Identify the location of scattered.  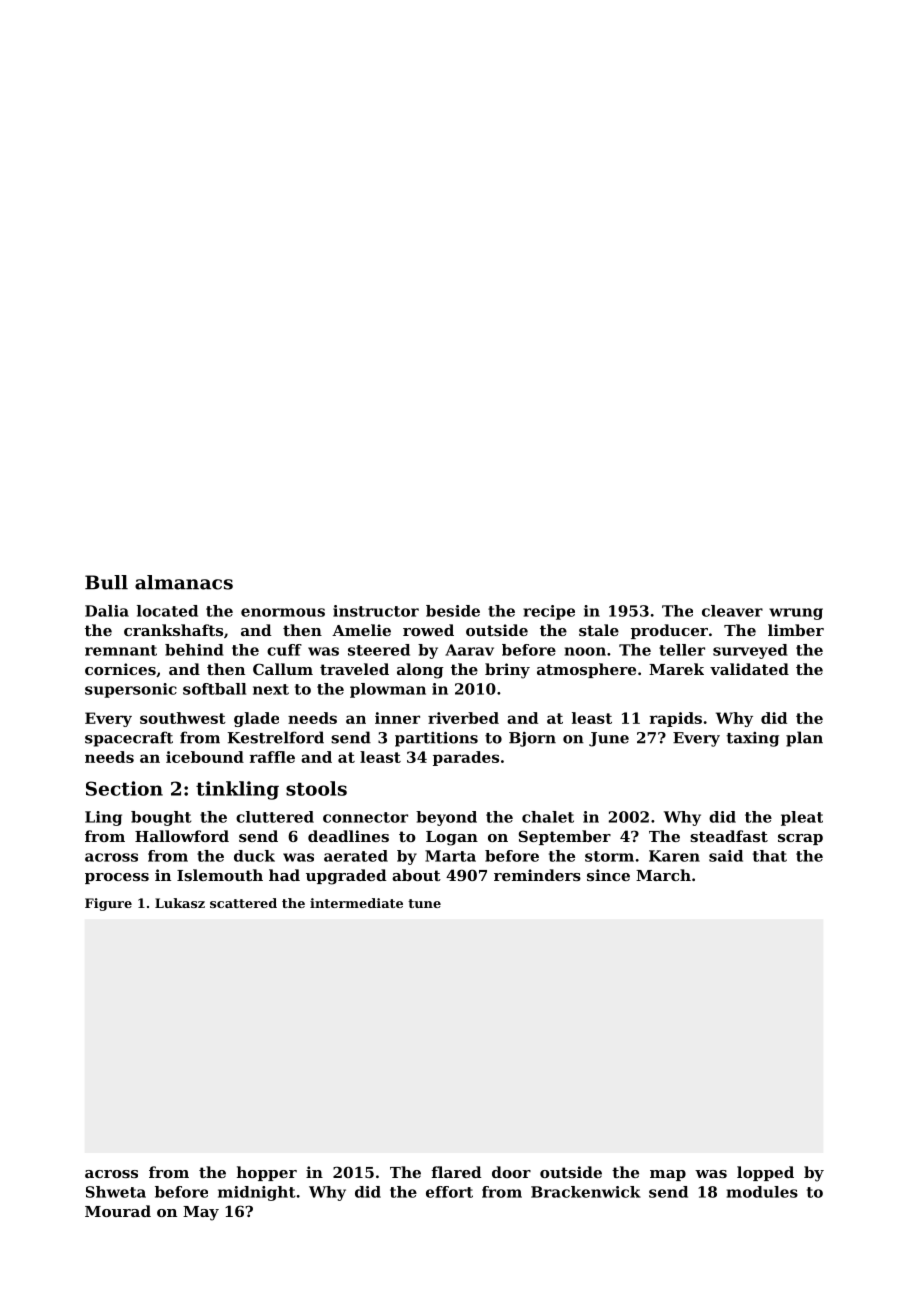
(243, 903).
